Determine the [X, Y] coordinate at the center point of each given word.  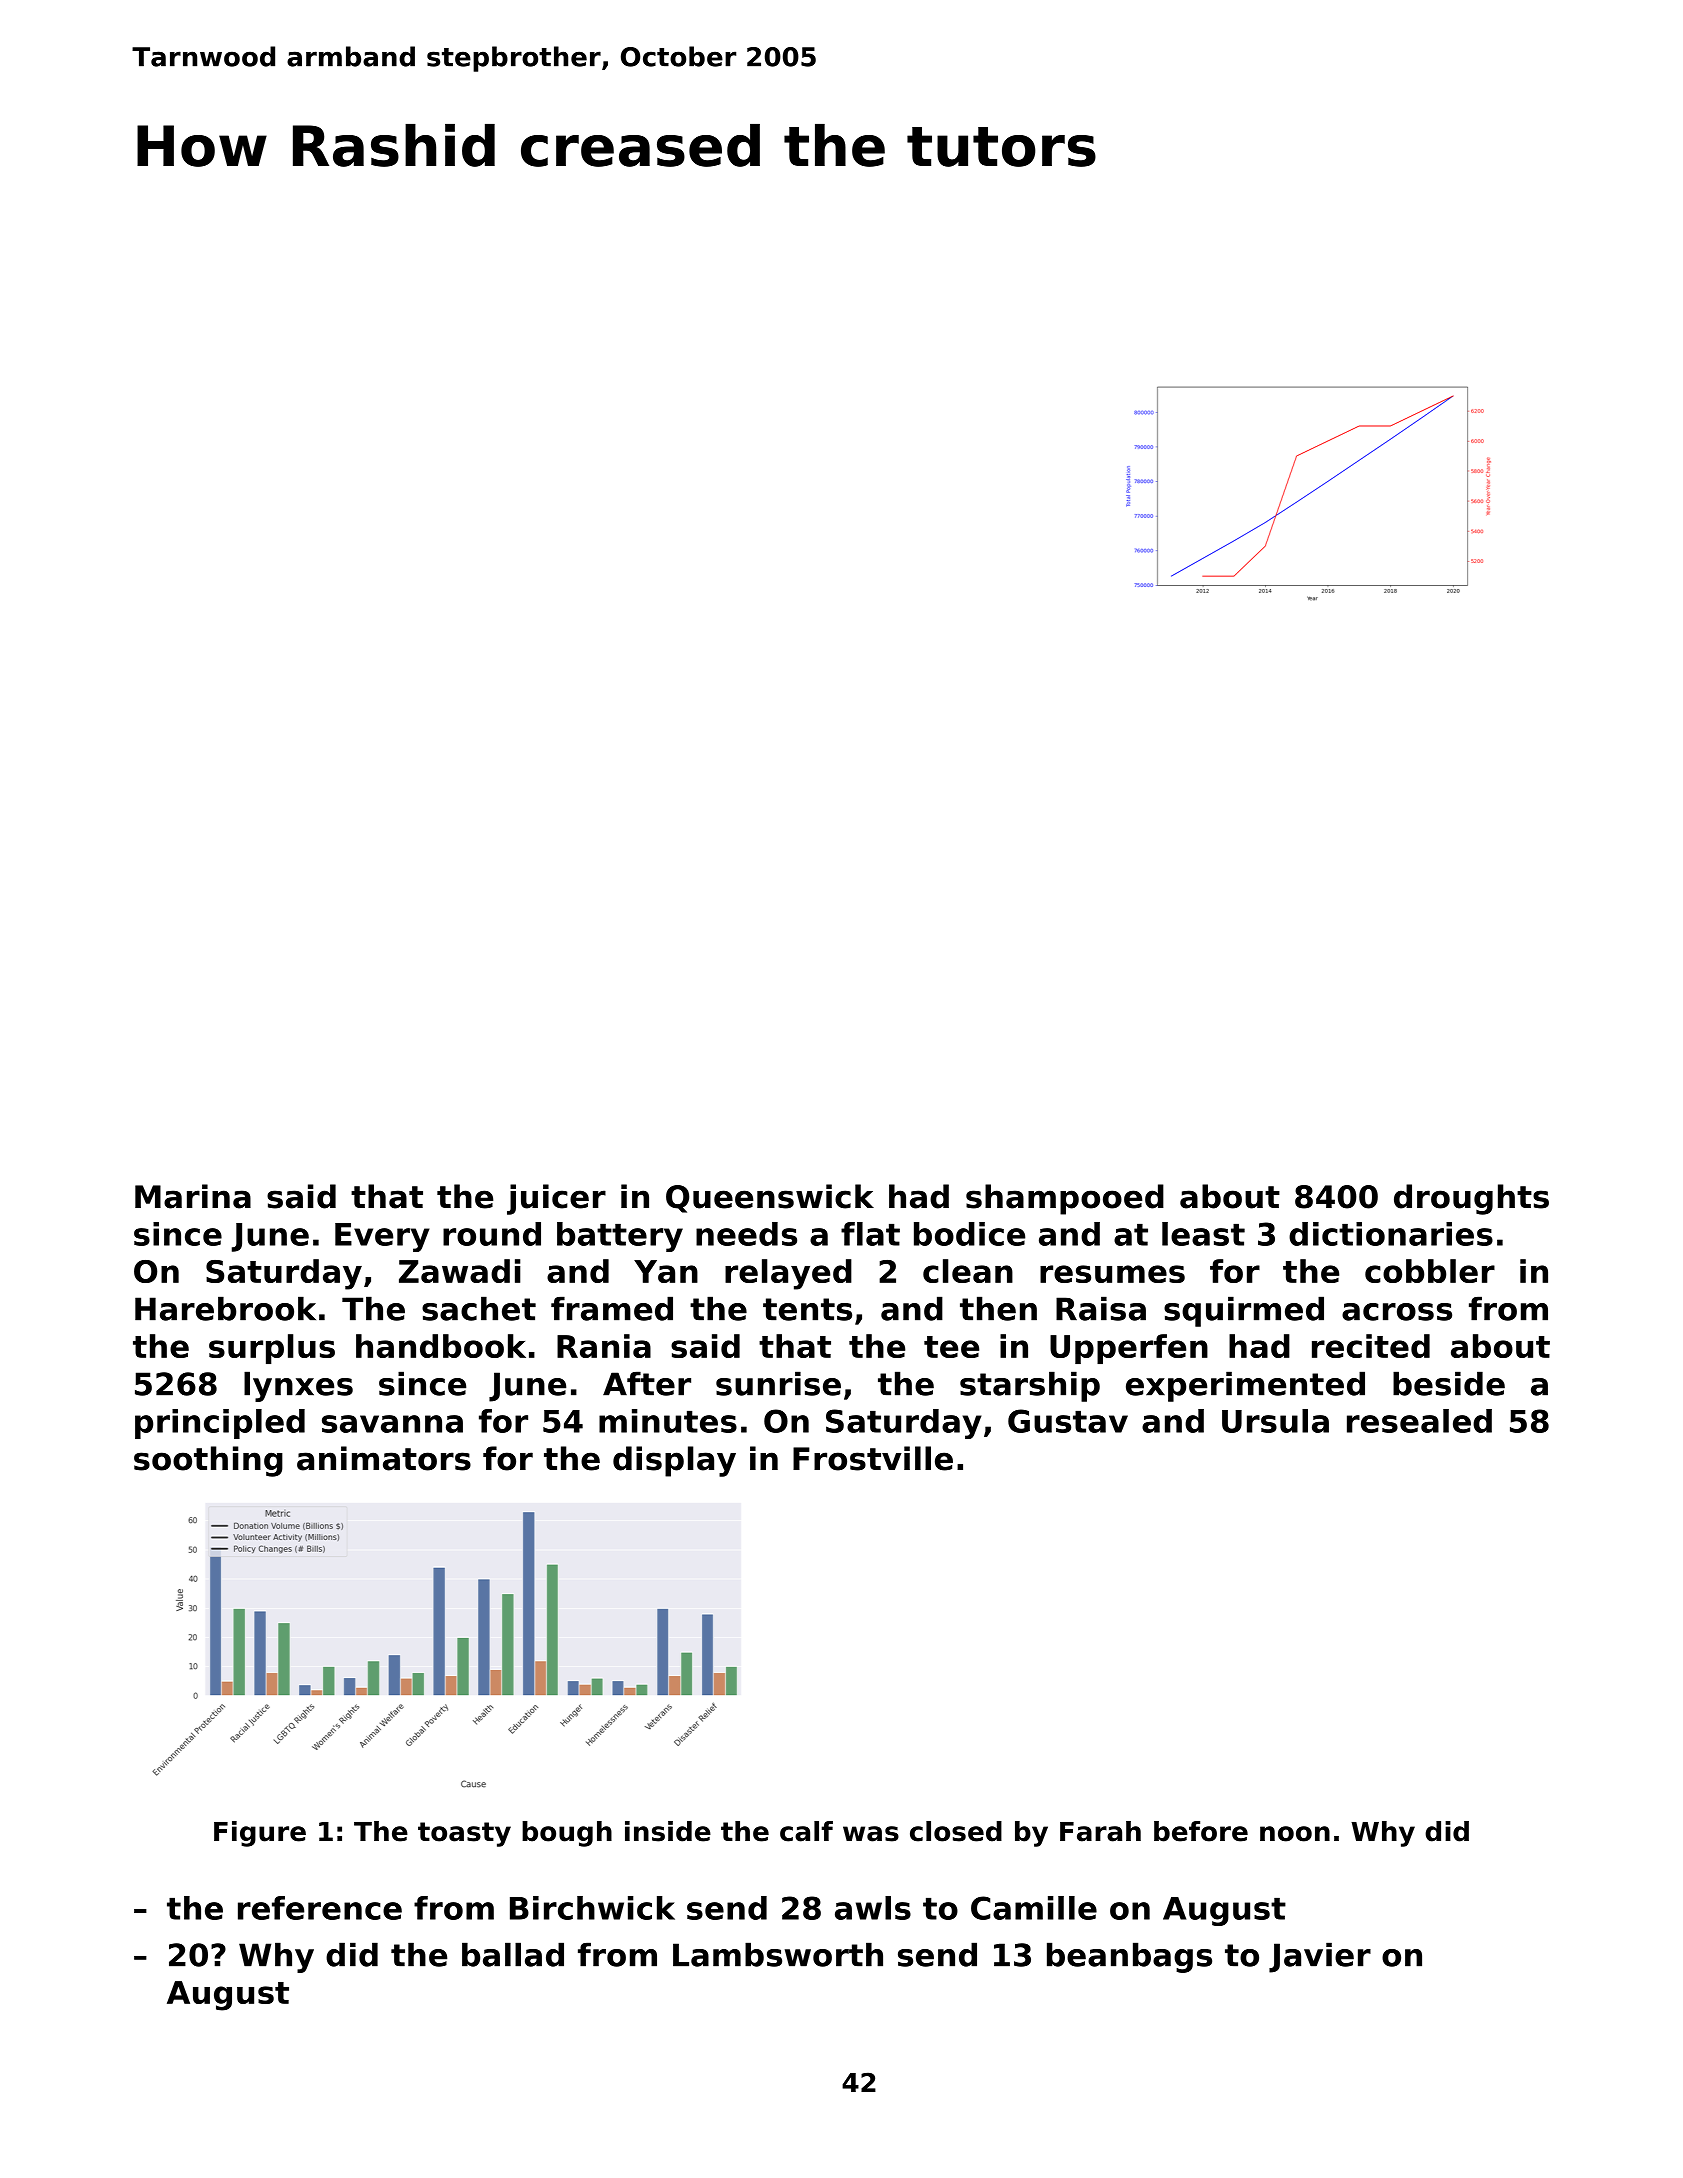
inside [668, 1831]
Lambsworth [778, 1954]
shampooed [1065, 1199]
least [1203, 1234]
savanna [392, 1424]
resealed [1419, 1421]
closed [956, 1831]
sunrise [778, 1383]
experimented [1245, 1386]
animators [384, 1458]
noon [1295, 1834]
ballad [513, 1954]
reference [320, 1908]
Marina [193, 1196]
